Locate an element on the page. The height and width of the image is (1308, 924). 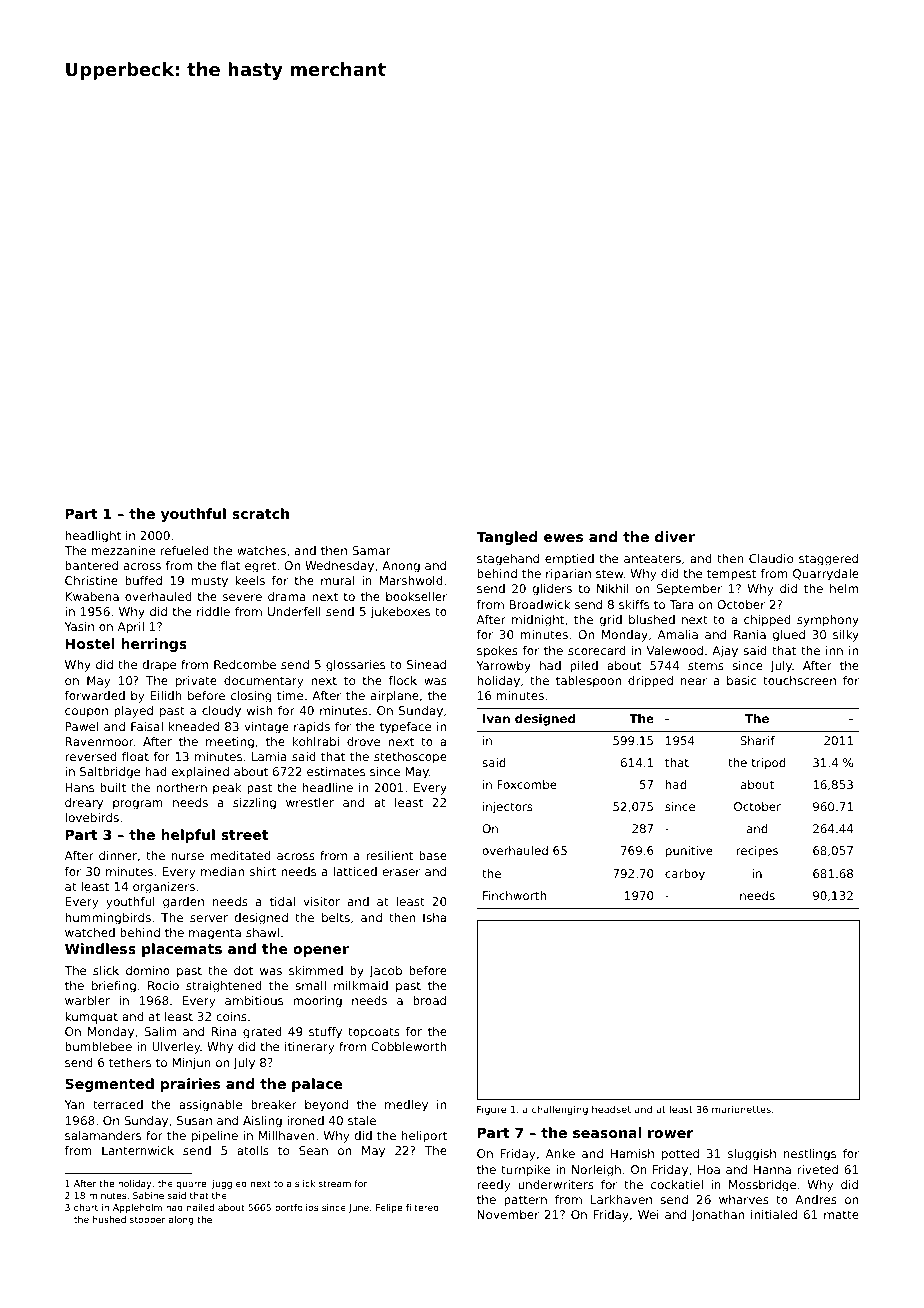
diver is located at coordinates (675, 536).
